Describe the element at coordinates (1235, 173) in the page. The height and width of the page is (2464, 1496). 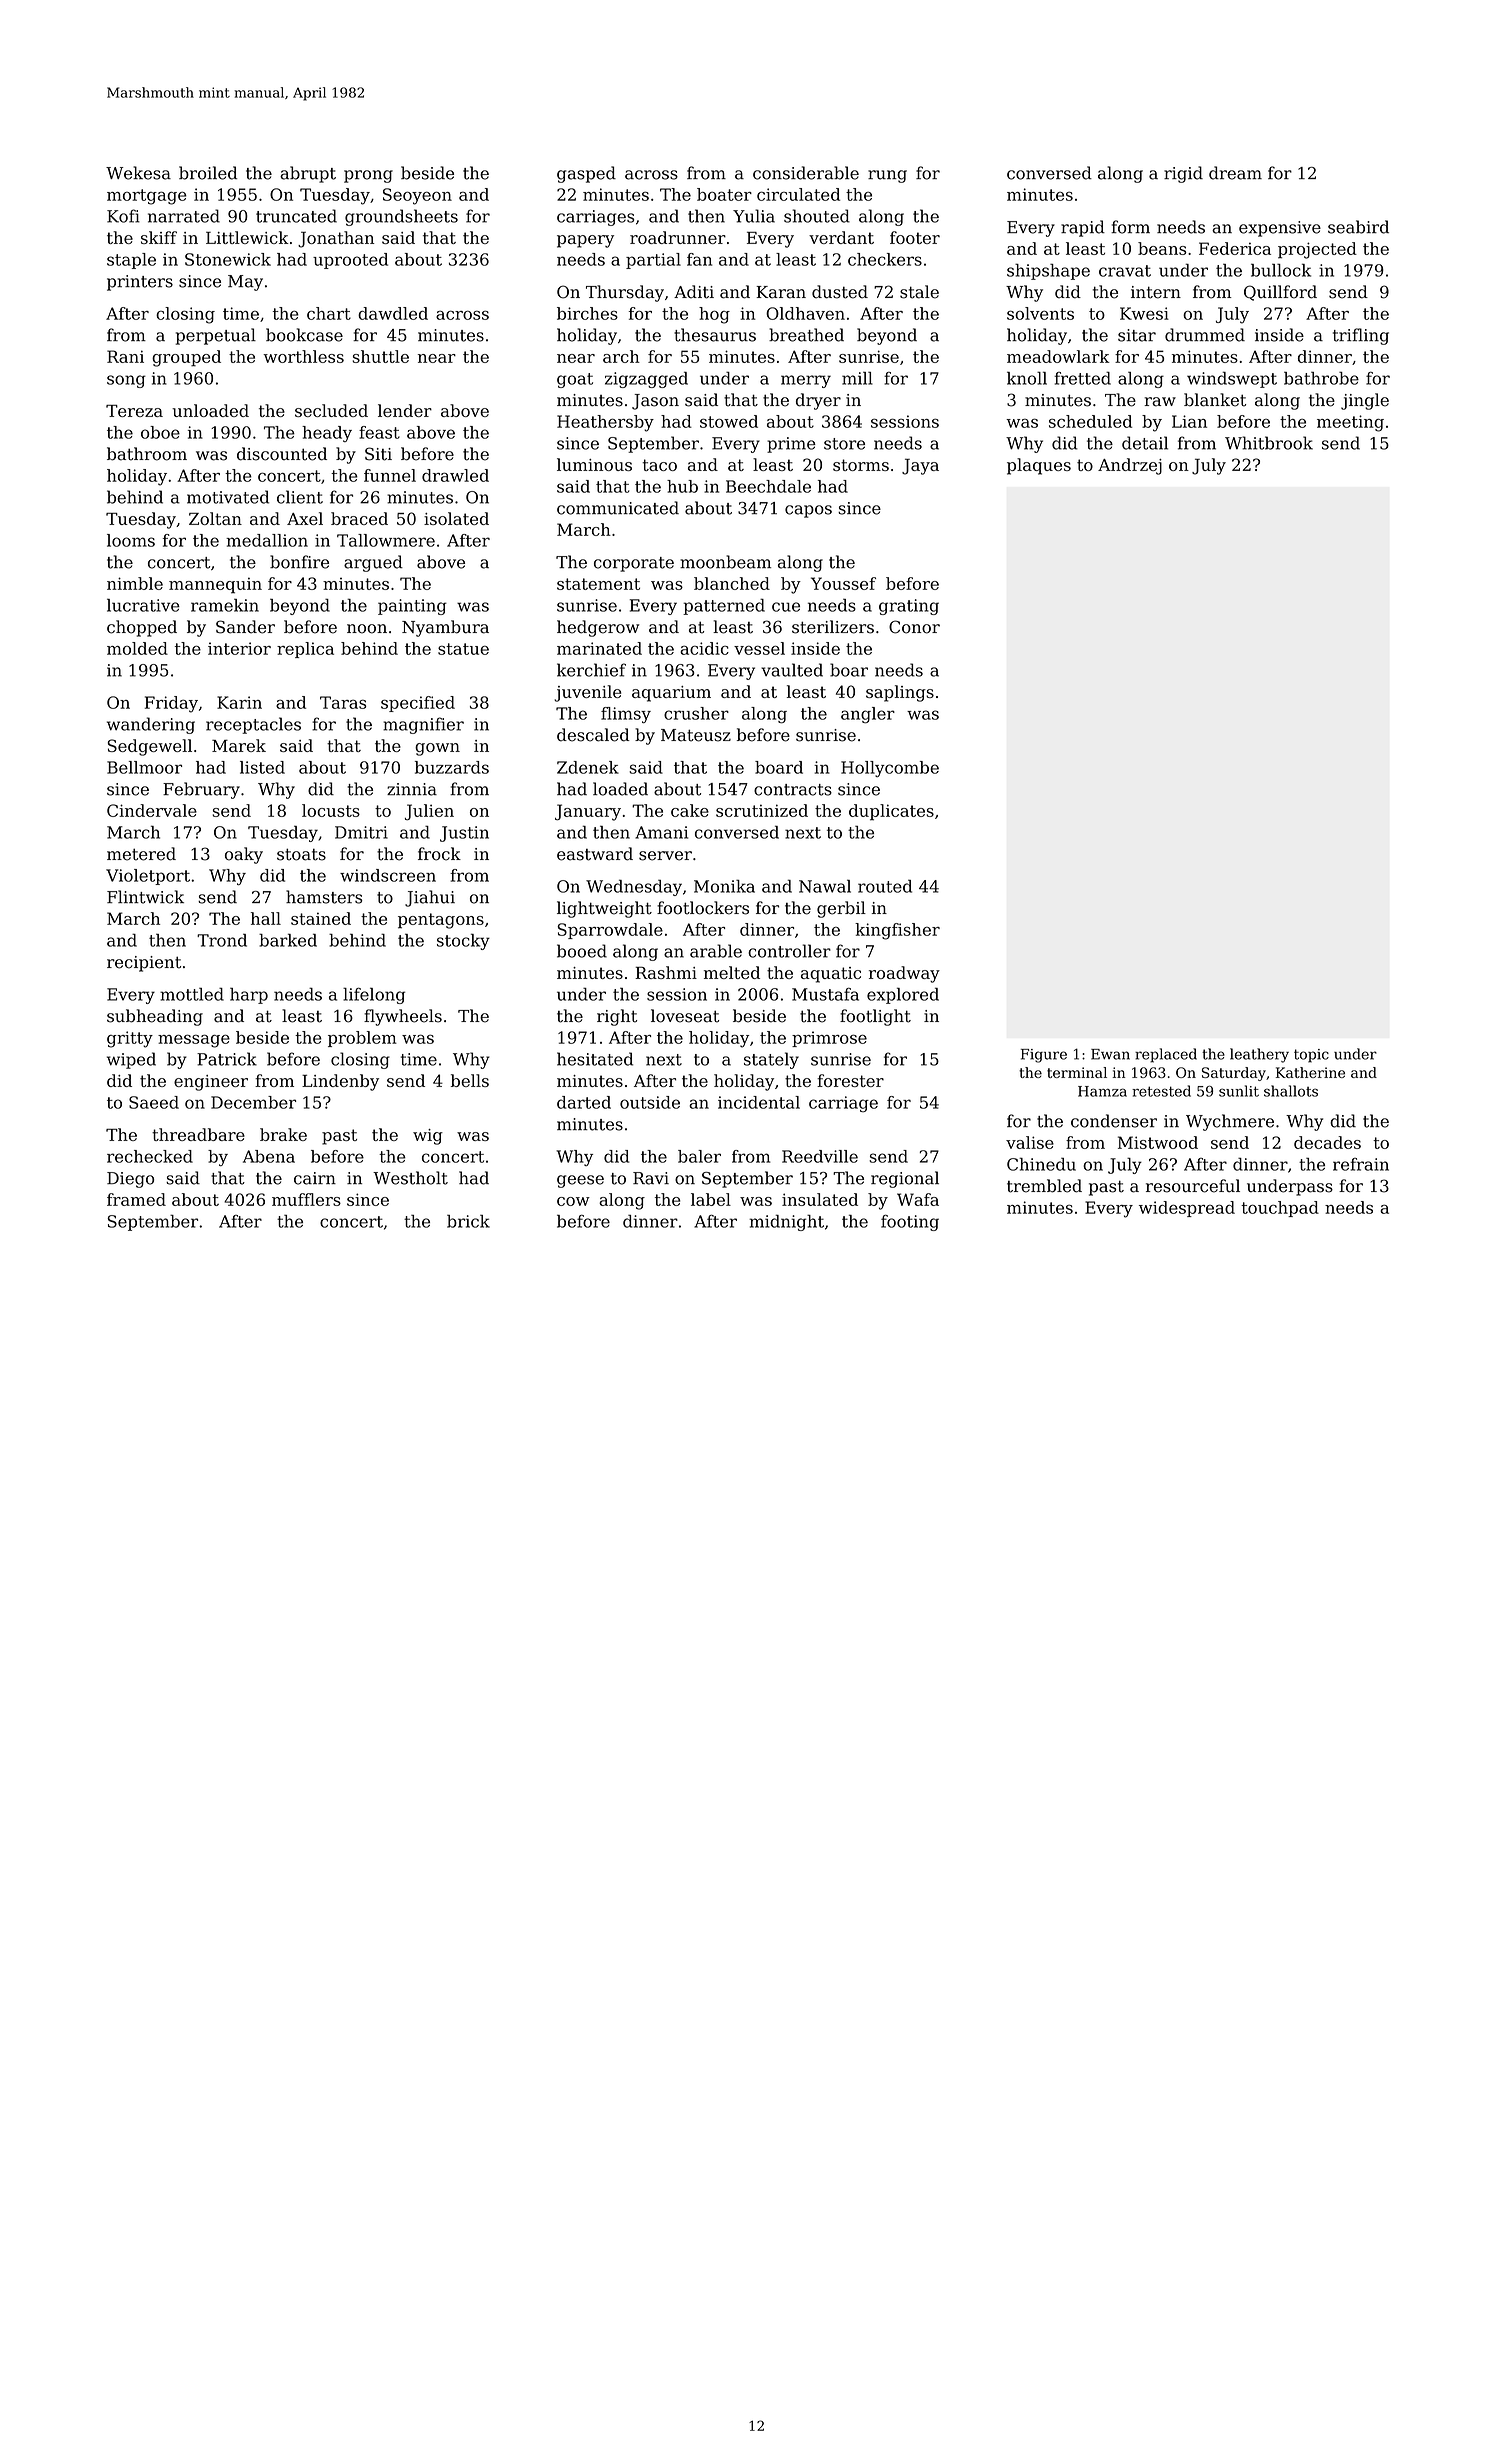
I see `dream` at that location.
